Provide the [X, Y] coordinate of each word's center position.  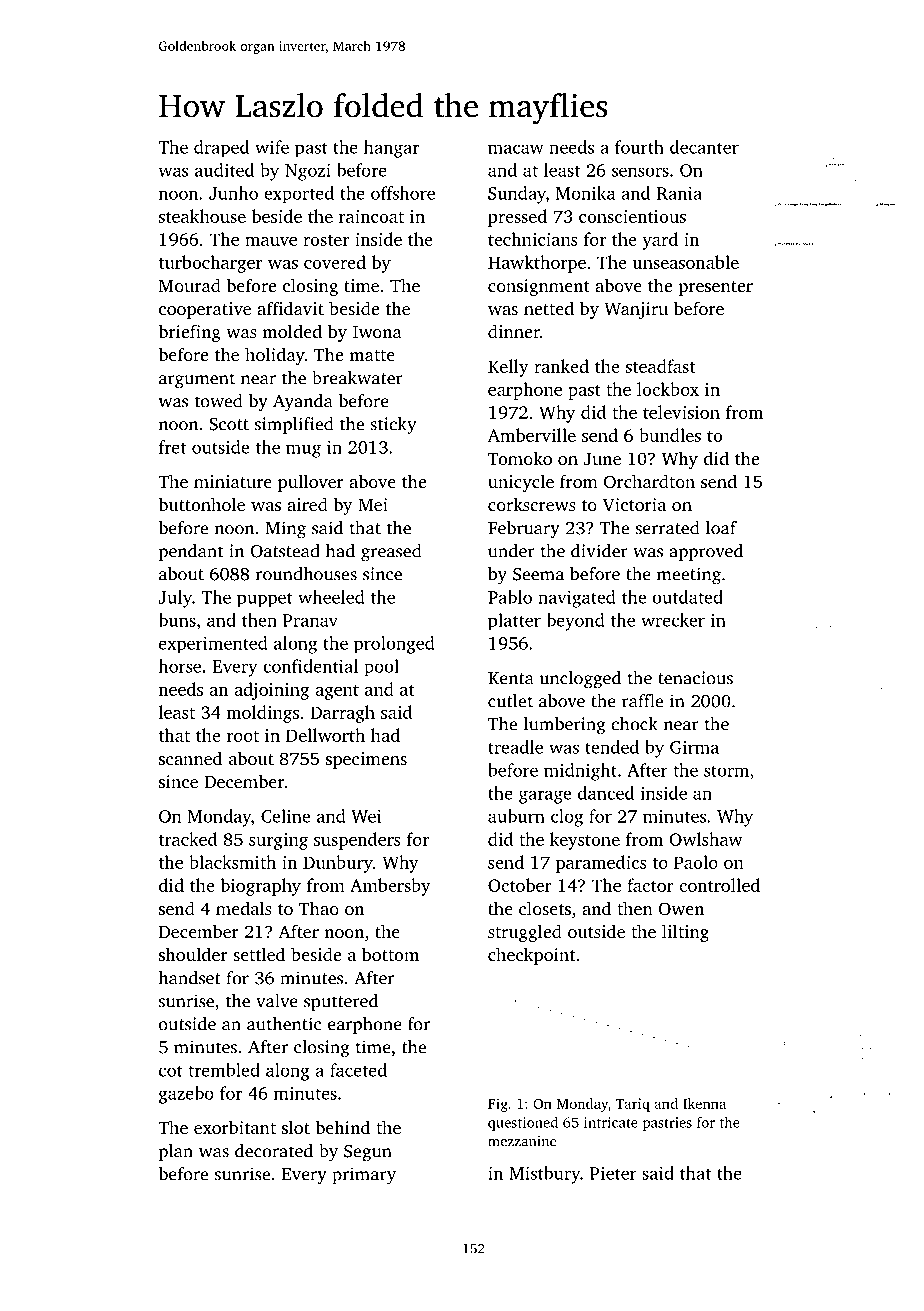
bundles [670, 435]
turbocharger [210, 264]
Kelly [508, 368]
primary [364, 1176]
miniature [233, 481]
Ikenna [704, 1103]
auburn [516, 816]
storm [726, 771]
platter [514, 622]
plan [176, 1152]
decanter [704, 147]
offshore [403, 193]
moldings [262, 714]
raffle [642, 701]
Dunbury [338, 864]
